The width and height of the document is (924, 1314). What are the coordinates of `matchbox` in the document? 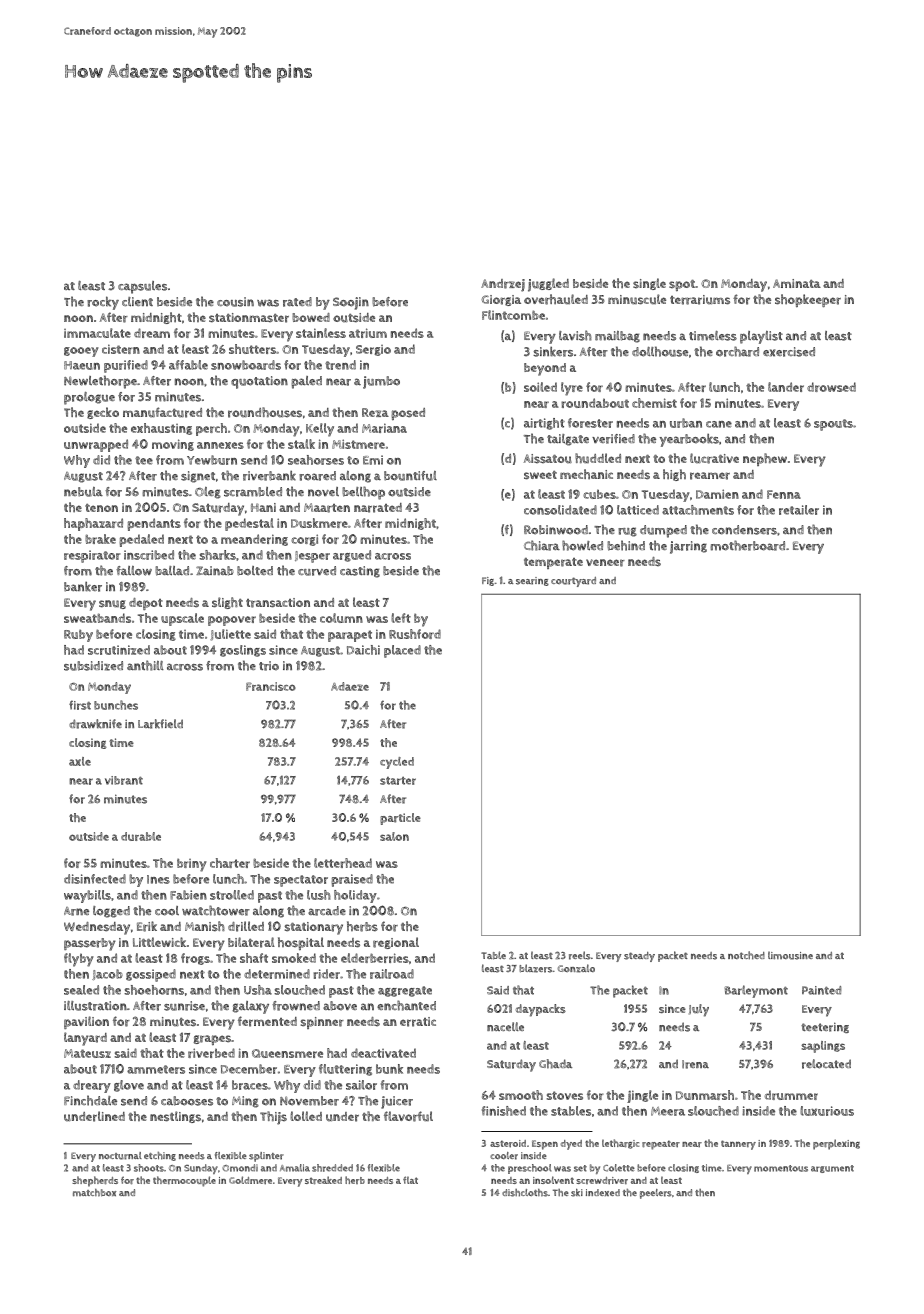 It's located at (94, 1193).
